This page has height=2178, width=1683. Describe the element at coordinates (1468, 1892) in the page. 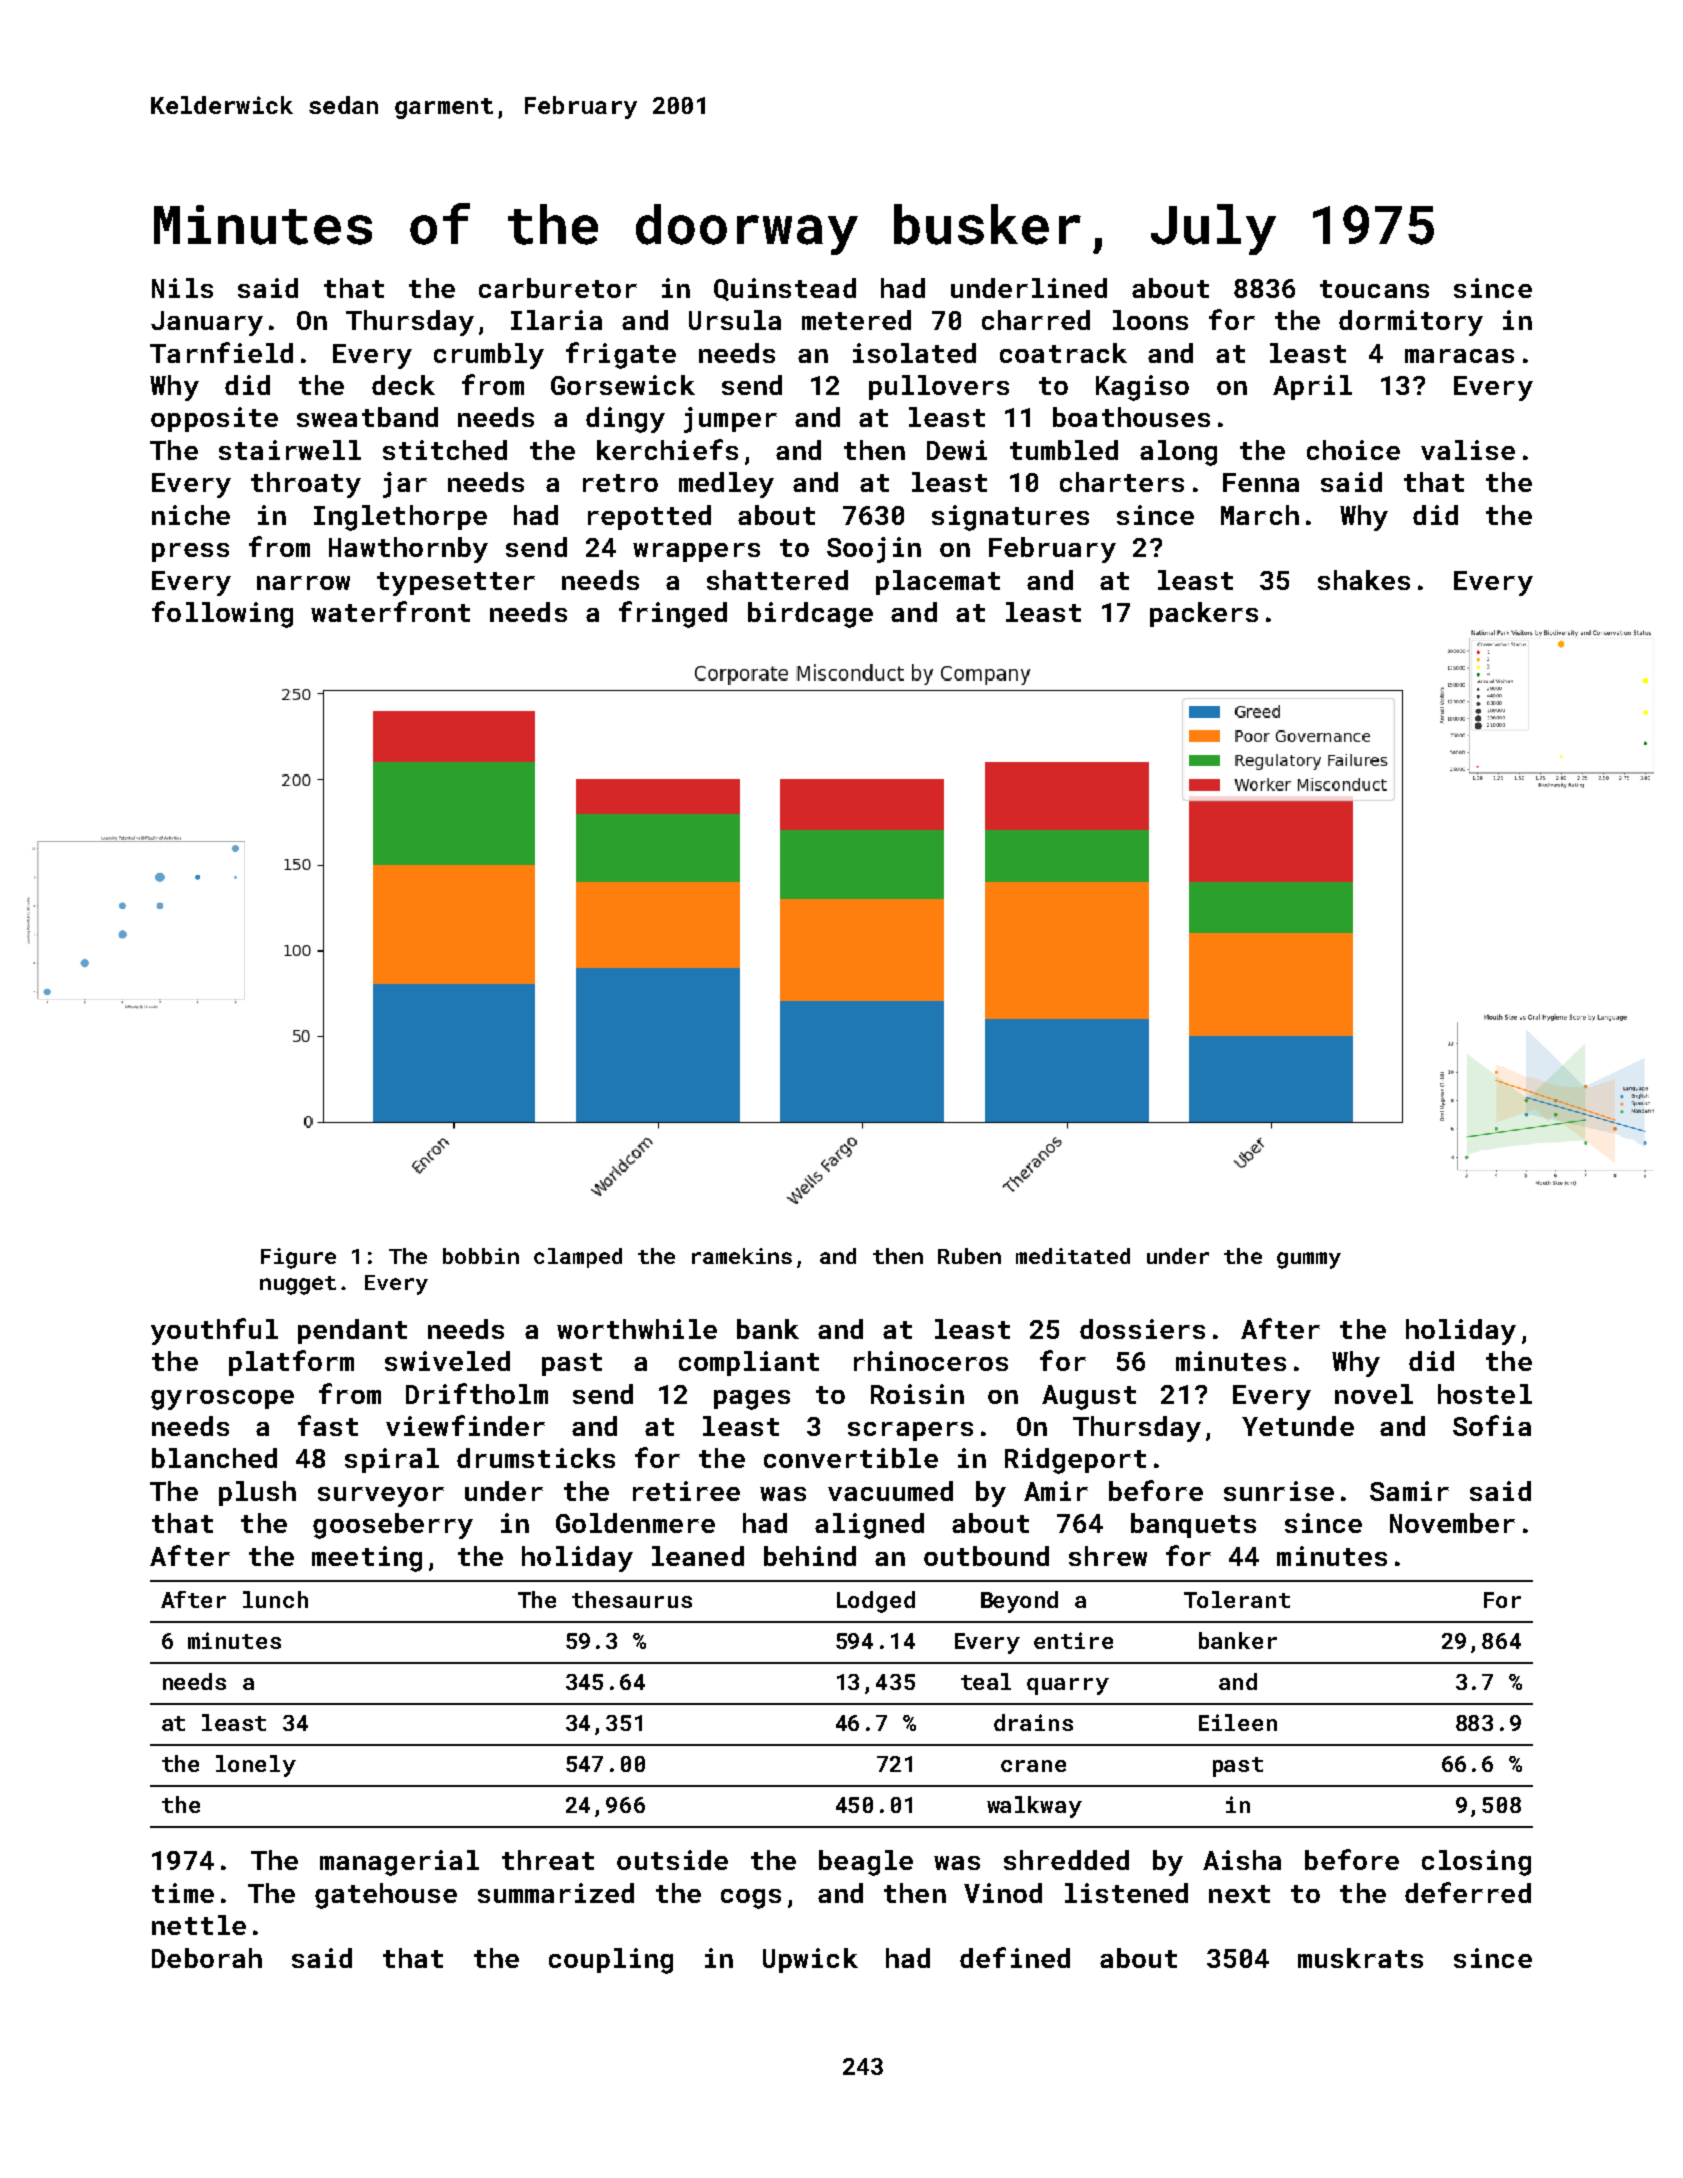

I see `deferred` at that location.
